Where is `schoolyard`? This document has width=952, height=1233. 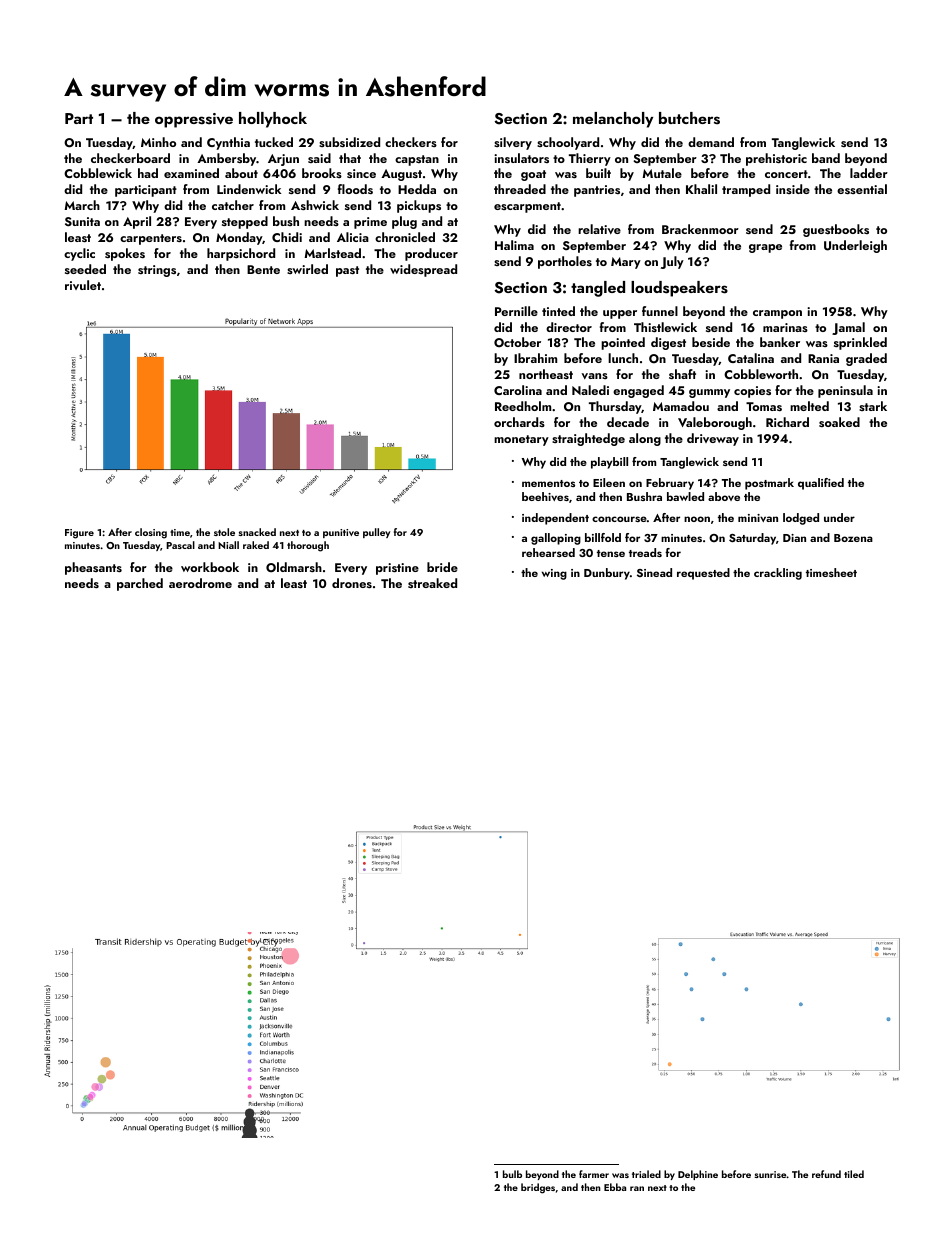 schoolyard is located at coordinates (568, 143).
